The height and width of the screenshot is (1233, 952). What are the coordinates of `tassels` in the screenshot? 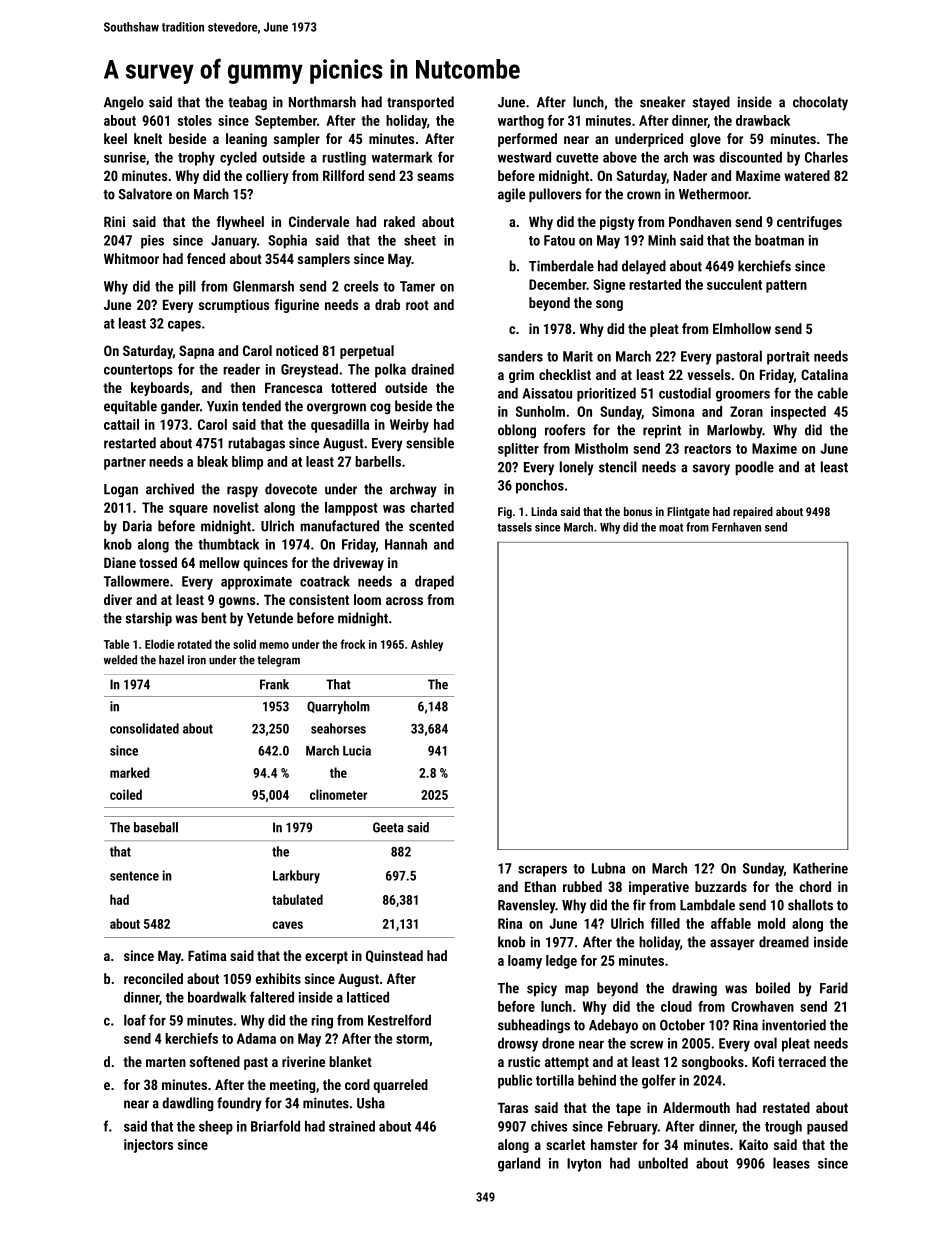 It's located at (514, 527).
